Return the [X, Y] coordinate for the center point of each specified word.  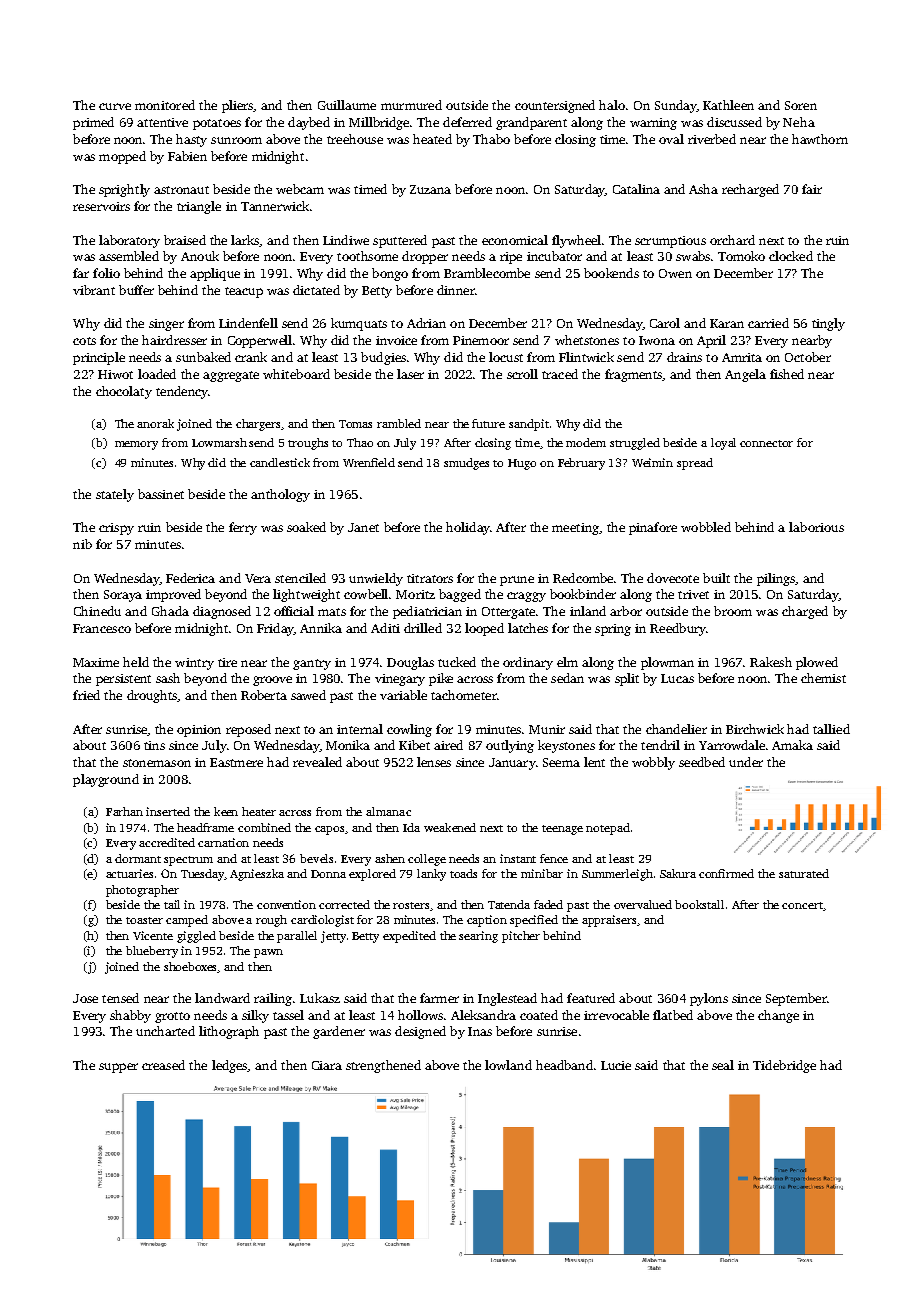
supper [118, 1068]
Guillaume [347, 105]
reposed [248, 730]
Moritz [415, 594]
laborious [816, 527]
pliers [238, 106]
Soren [801, 105]
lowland [508, 1065]
